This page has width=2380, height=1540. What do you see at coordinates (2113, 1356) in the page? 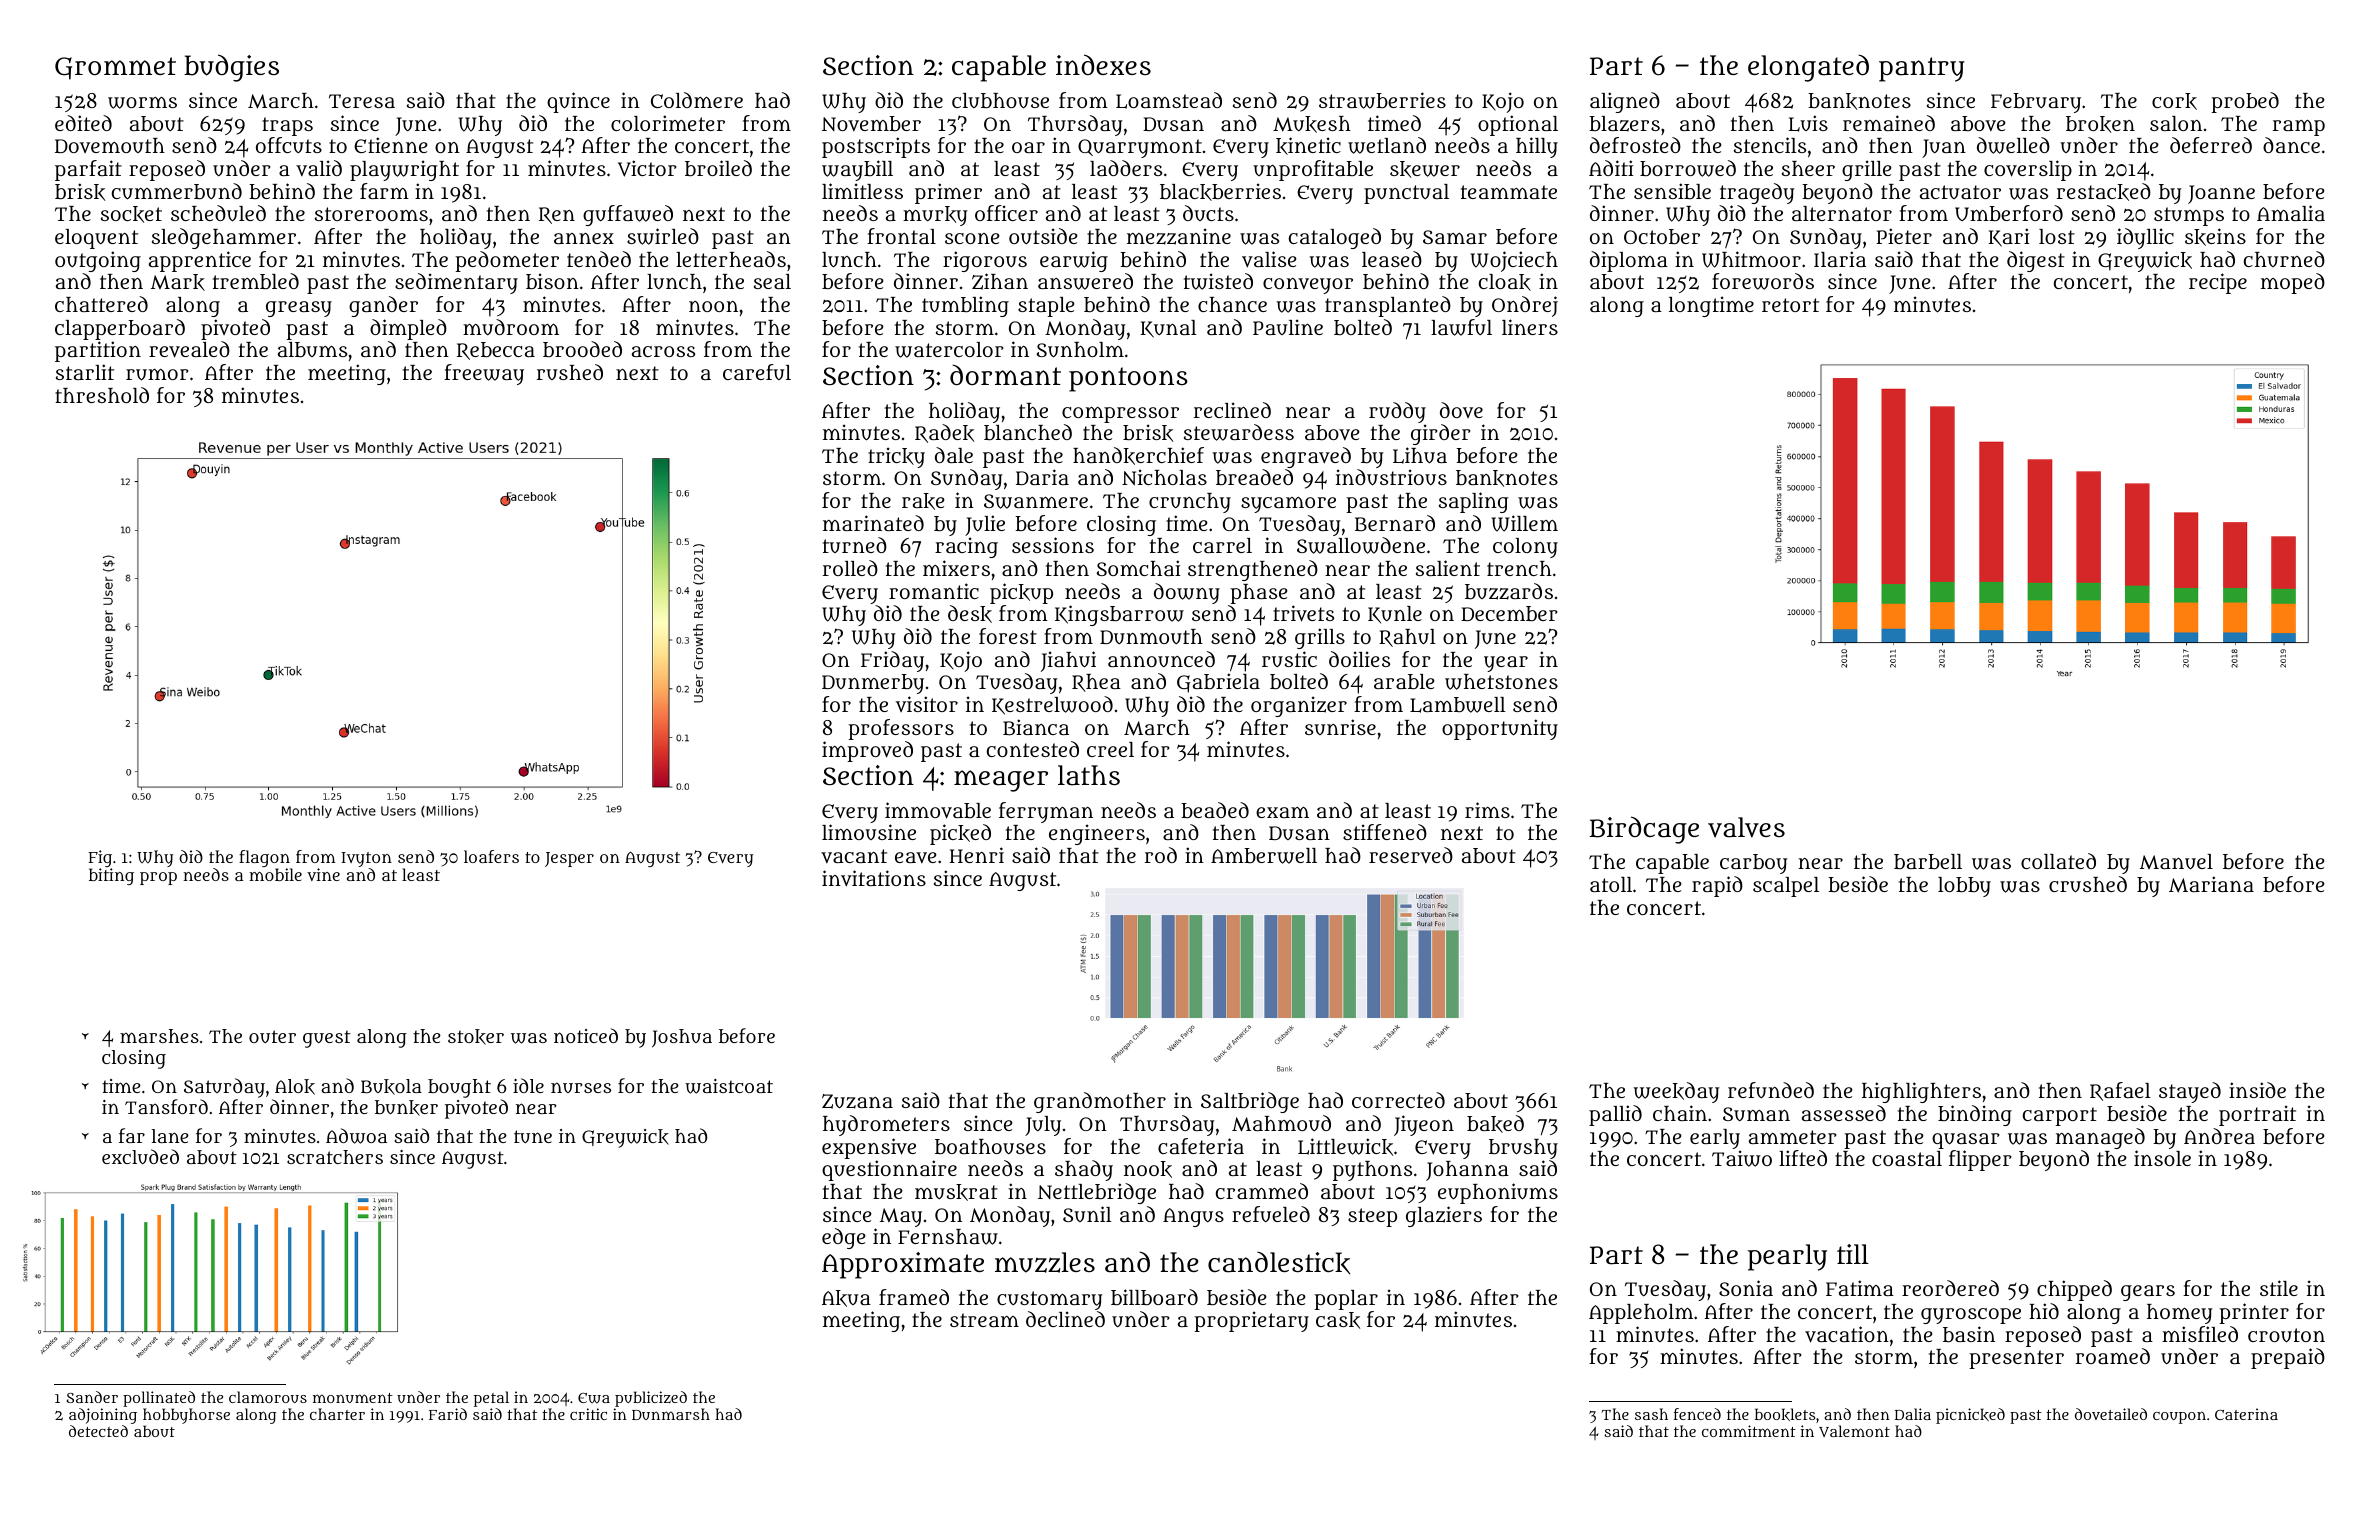
I see `roamed` at bounding box center [2113, 1356].
